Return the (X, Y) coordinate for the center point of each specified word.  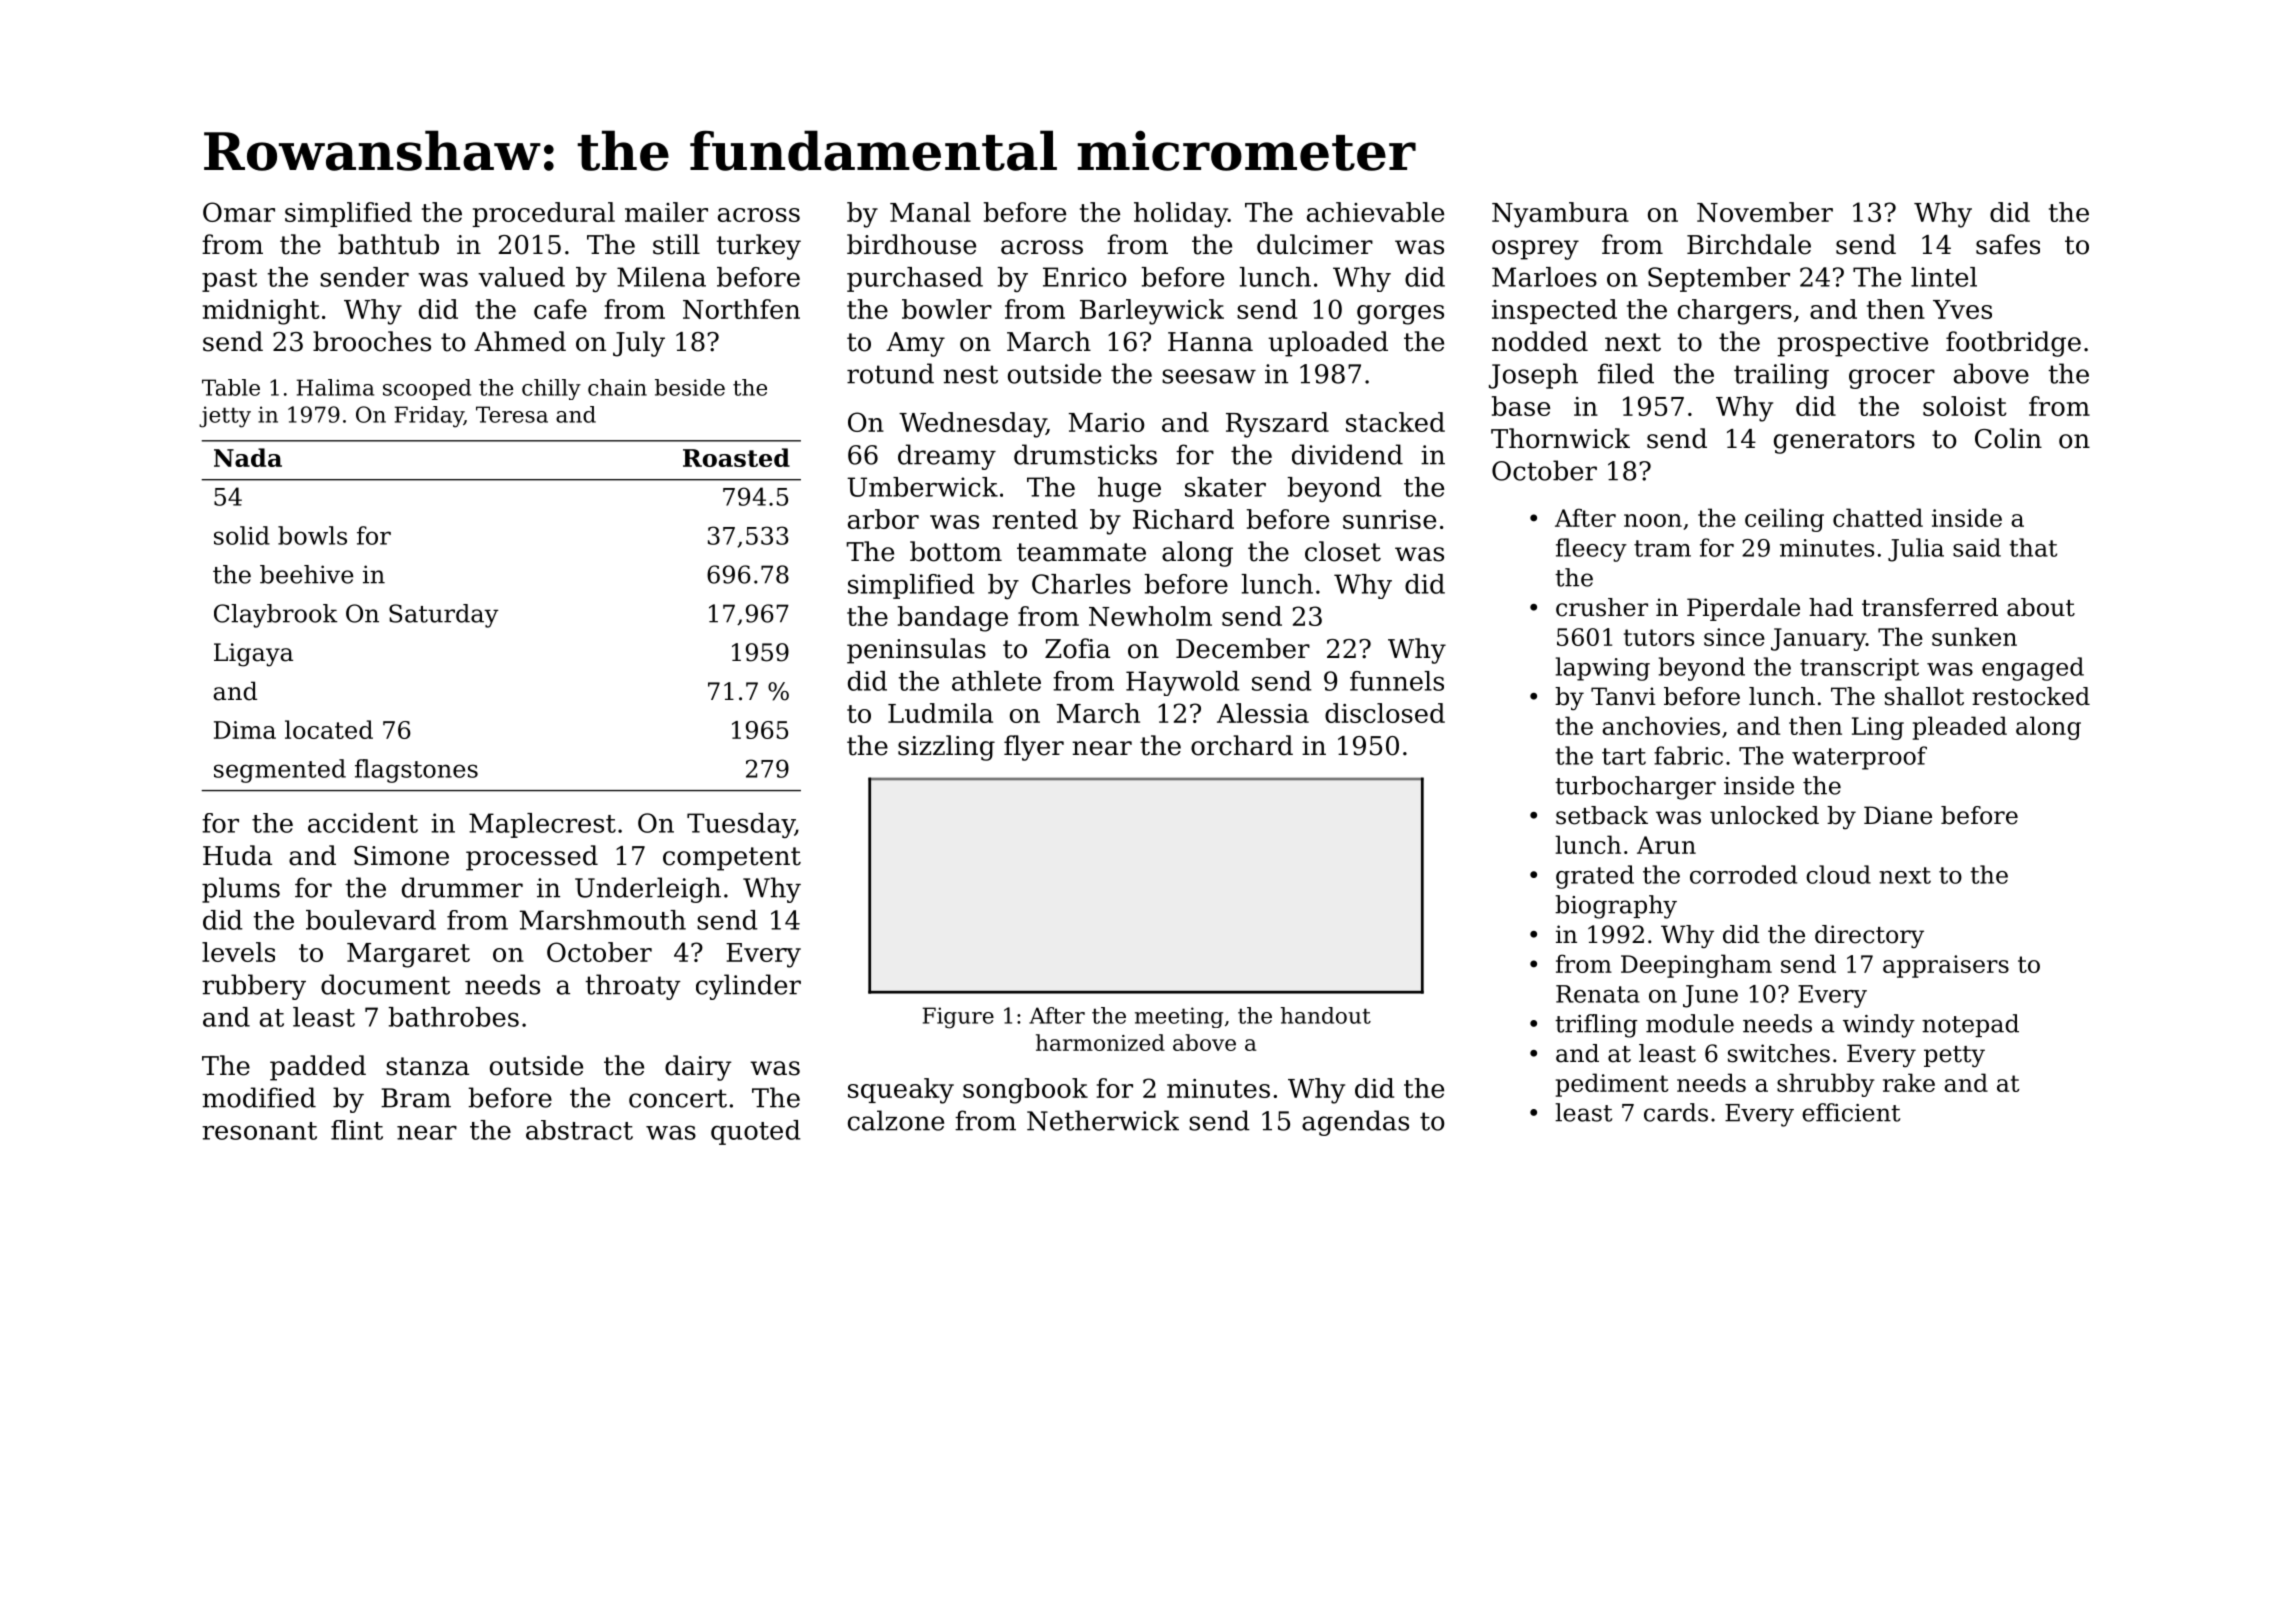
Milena (661, 277)
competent (732, 859)
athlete (996, 681)
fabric (1688, 755)
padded (318, 1068)
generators (1844, 442)
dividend (1347, 454)
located (329, 729)
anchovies (1661, 725)
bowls (312, 535)
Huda (237, 855)
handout (1326, 1015)
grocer (1892, 379)
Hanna (1210, 342)
